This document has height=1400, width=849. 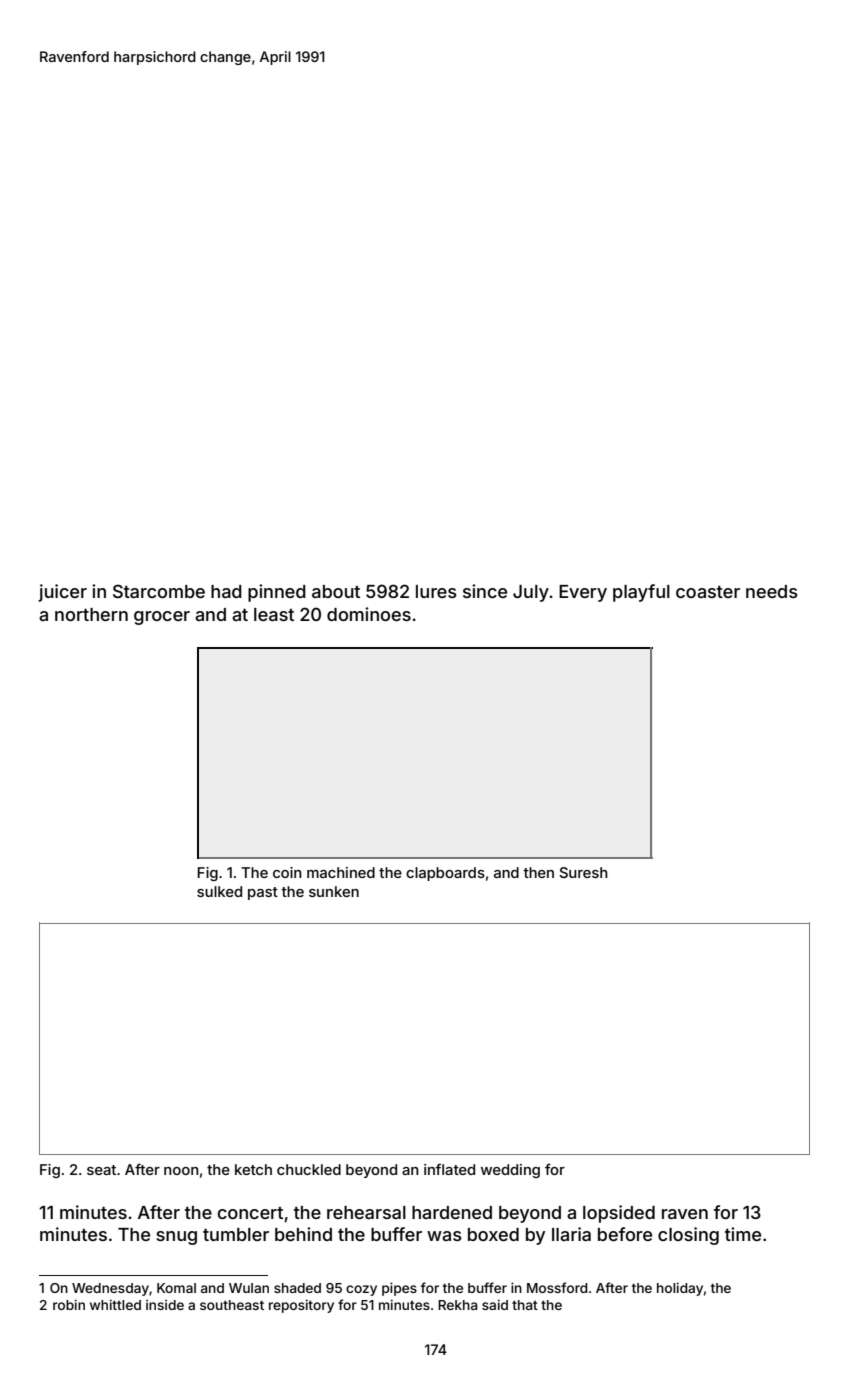 What do you see at coordinates (69, 1304) in the document?
I see `robin` at bounding box center [69, 1304].
